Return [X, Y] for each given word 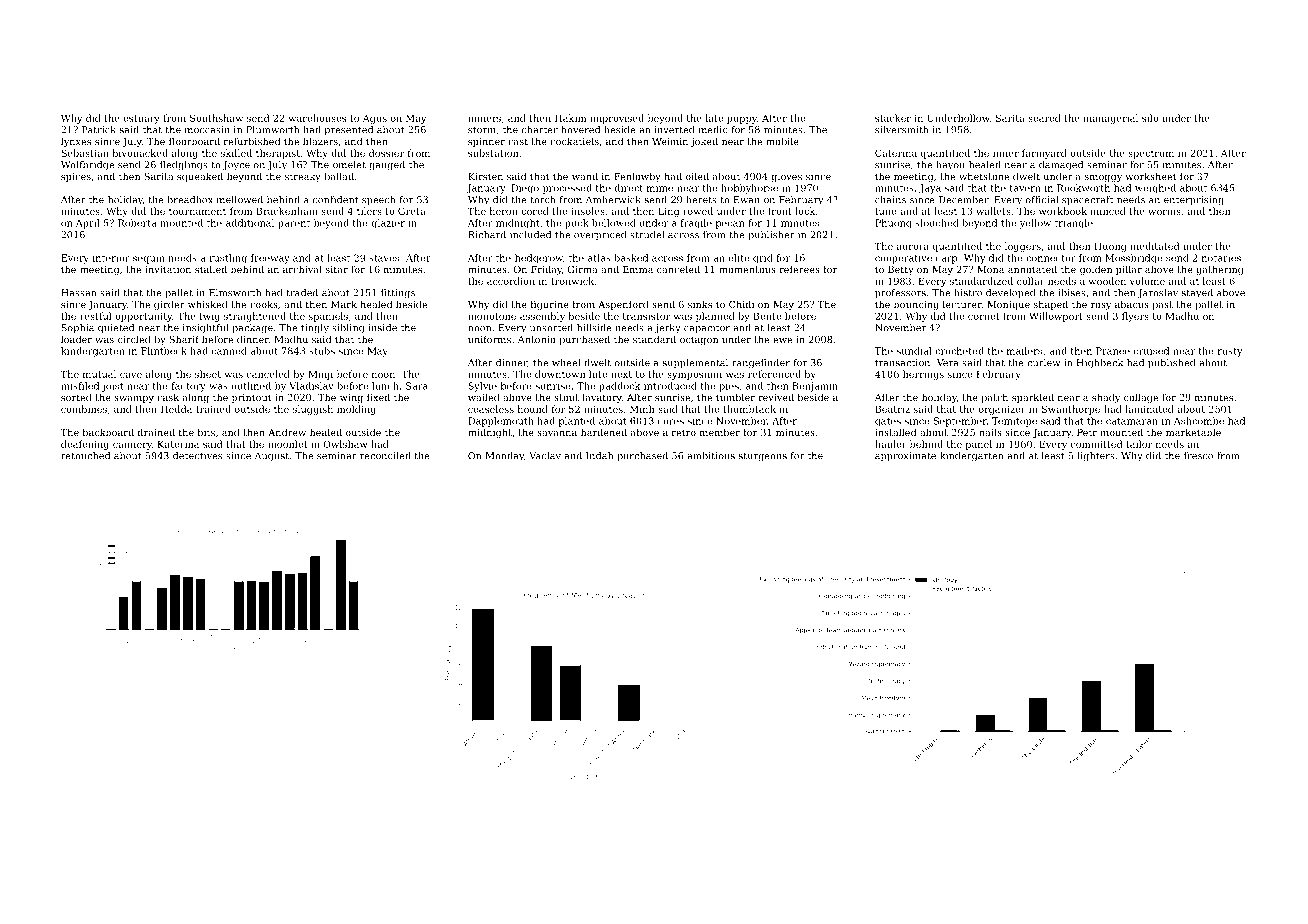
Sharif [184, 339]
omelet [349, 165]
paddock [619, 387]
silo [1150, 118]
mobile [782, 141]
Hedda [176, 409]
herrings [923, 375]
